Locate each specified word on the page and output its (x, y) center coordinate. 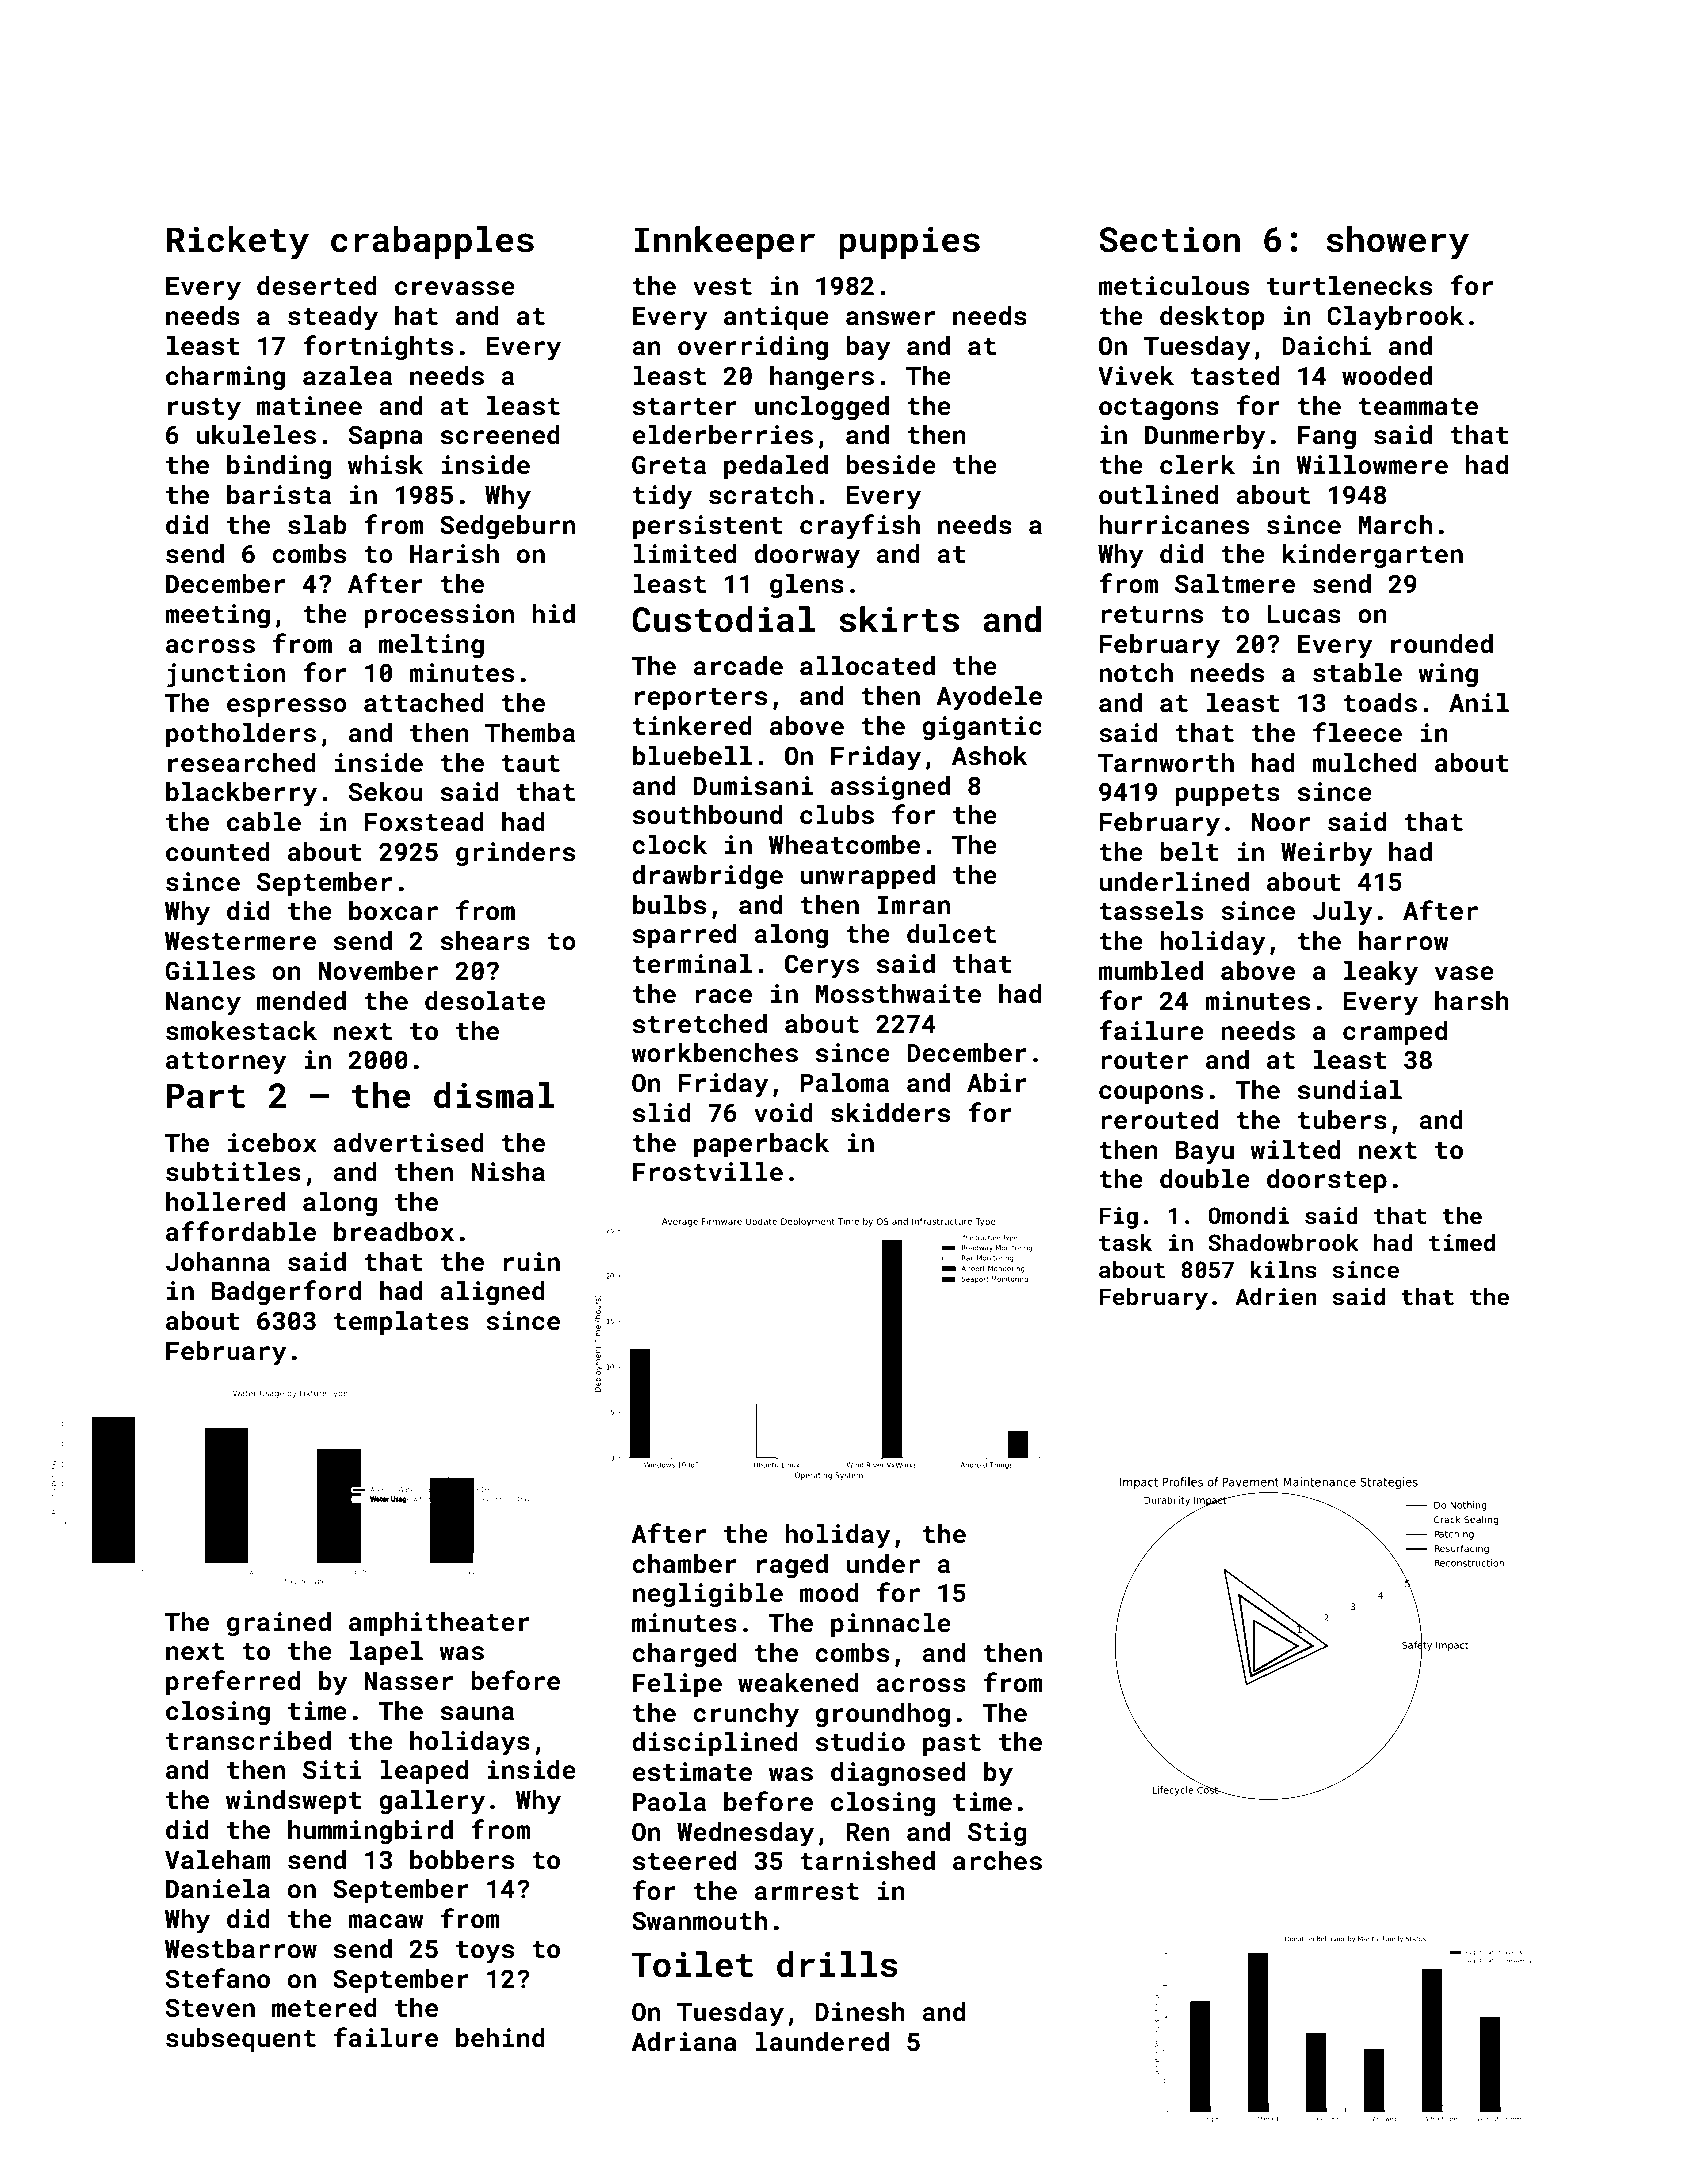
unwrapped (868, 877)
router (1144, 1061)
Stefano (218, 1978)
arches (997, 1861)
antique (776, 318)
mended (301, 1001)
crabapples (432, 242)
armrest (806, 1892)
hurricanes (1174, 525)
